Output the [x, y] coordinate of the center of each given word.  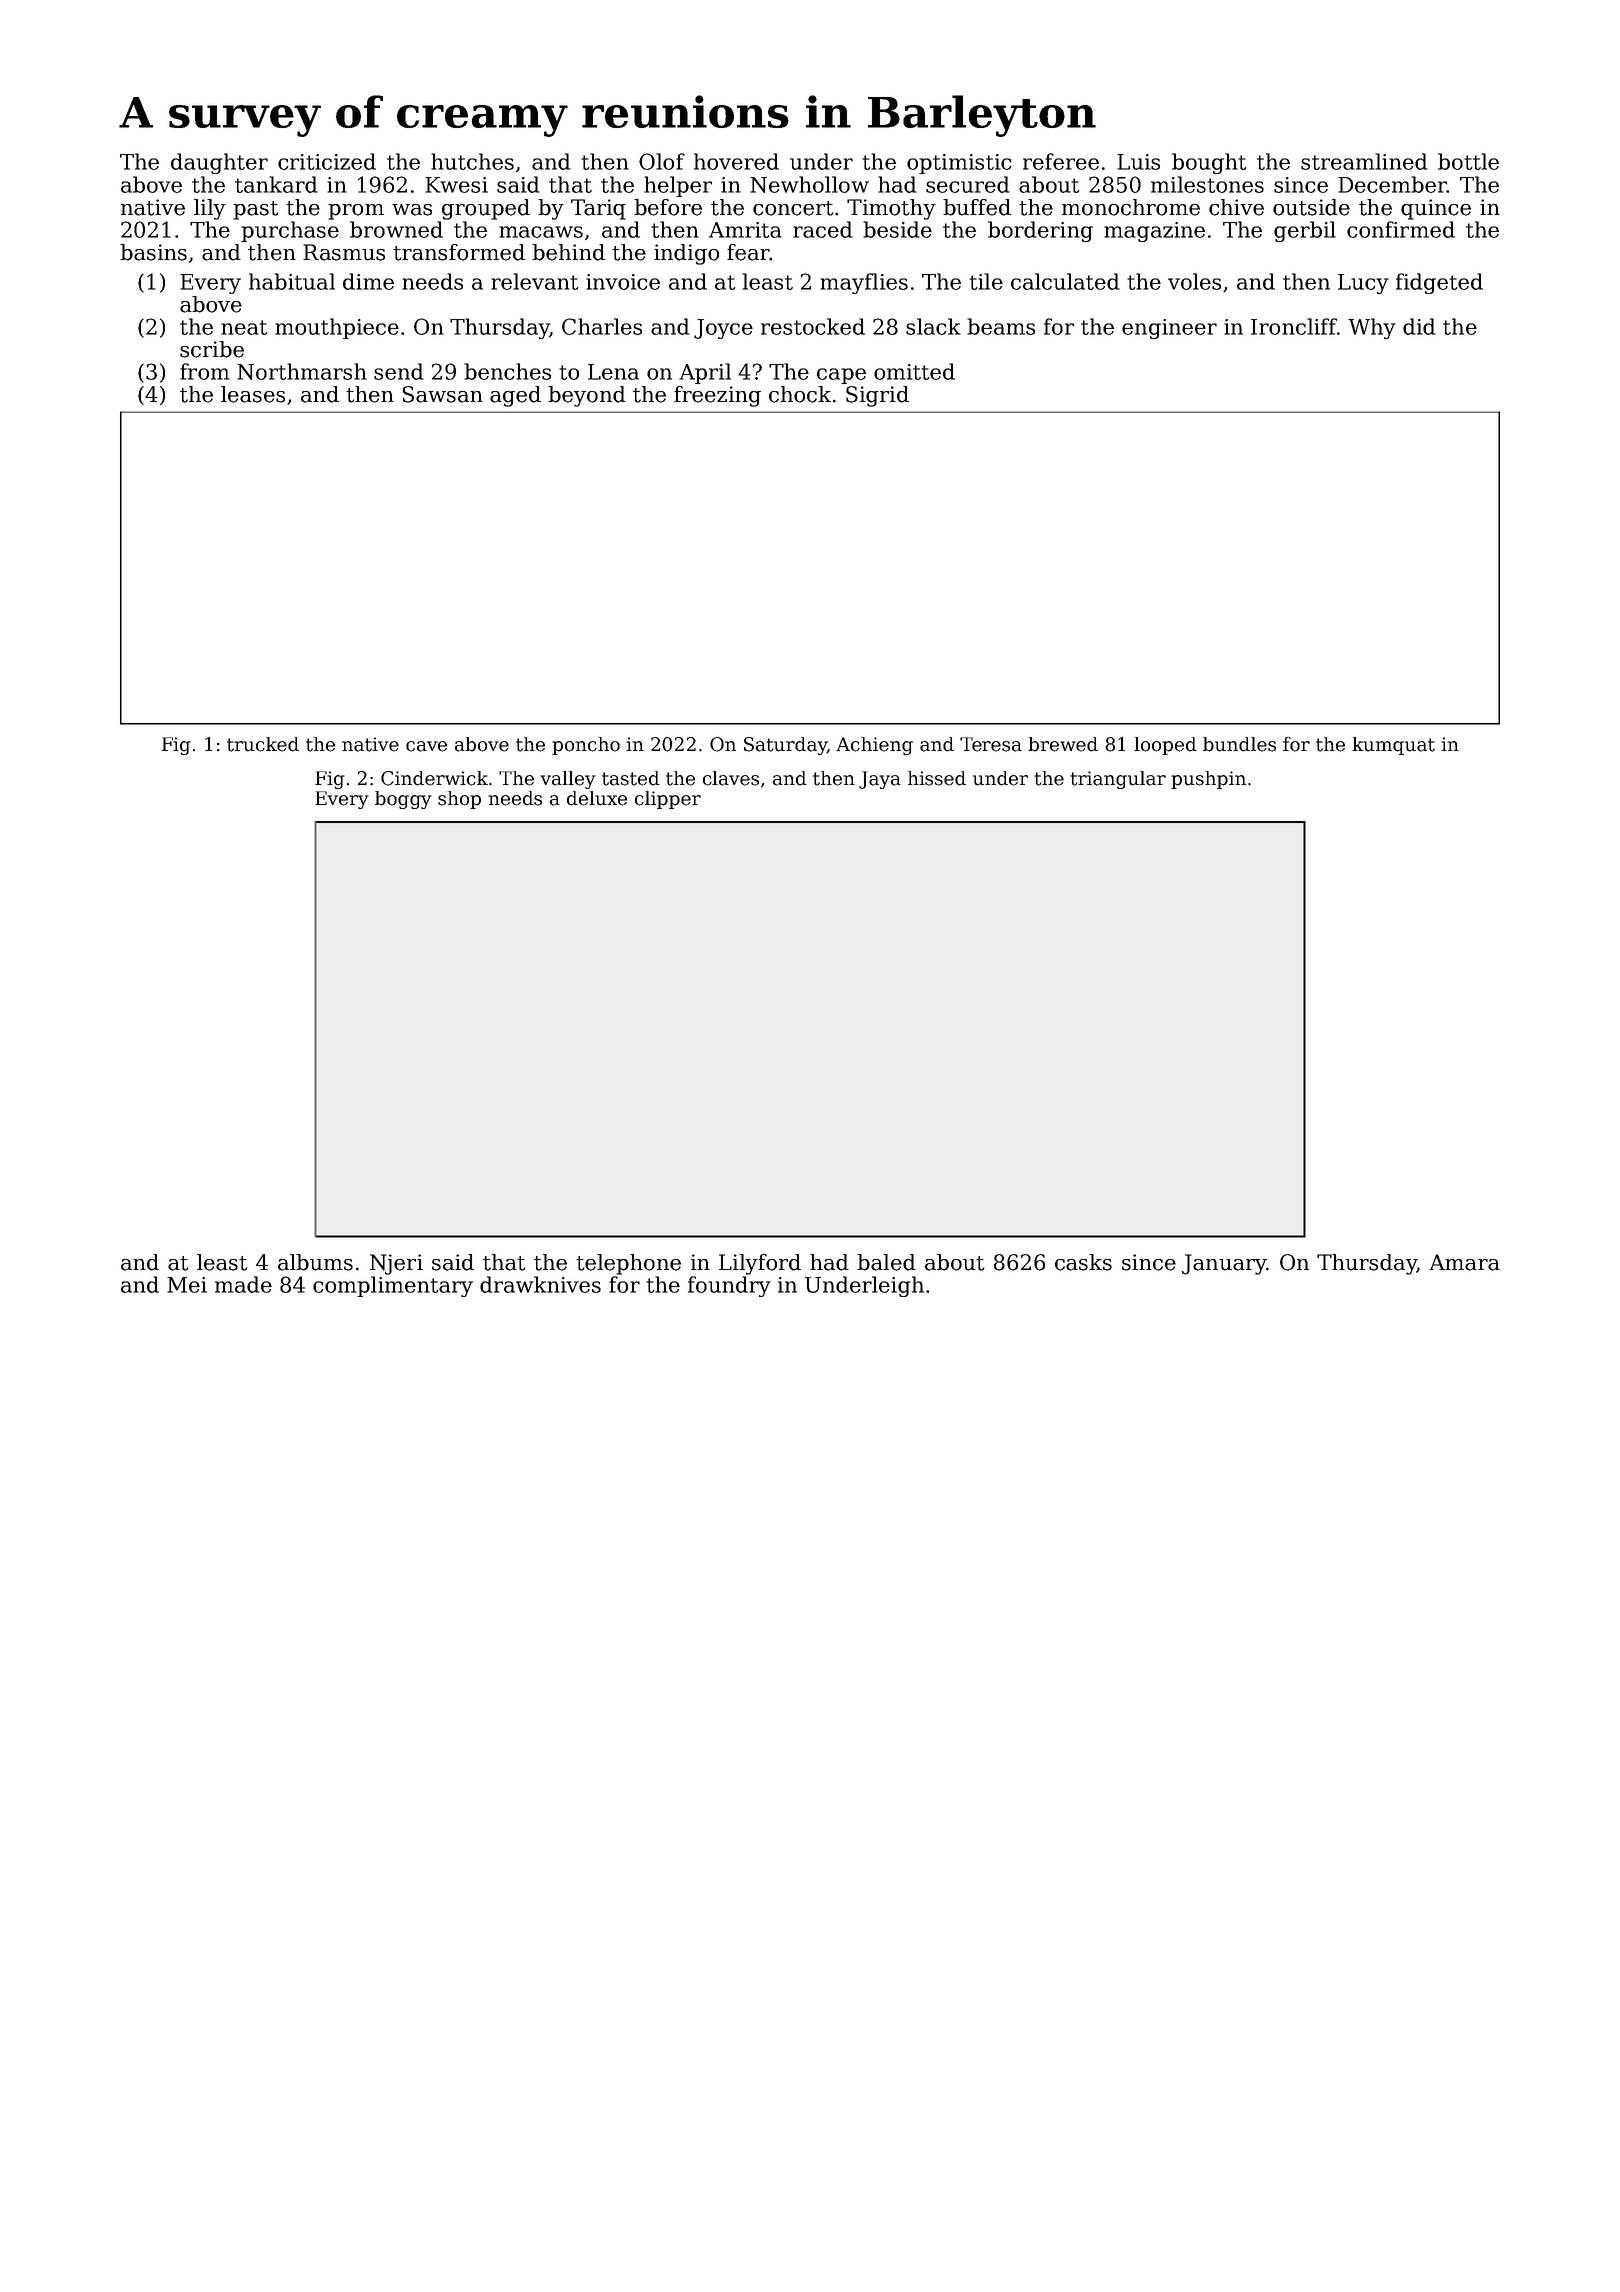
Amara [1464, 1262]
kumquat [1393, 746]
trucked [263, 744]
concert [793, 208]
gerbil [1305, 231]
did [1419, 326]
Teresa [991, 744]
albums [315, 1262]
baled [886, 1262]
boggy [403, 800]
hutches [472, 161]
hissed [937, 778]
